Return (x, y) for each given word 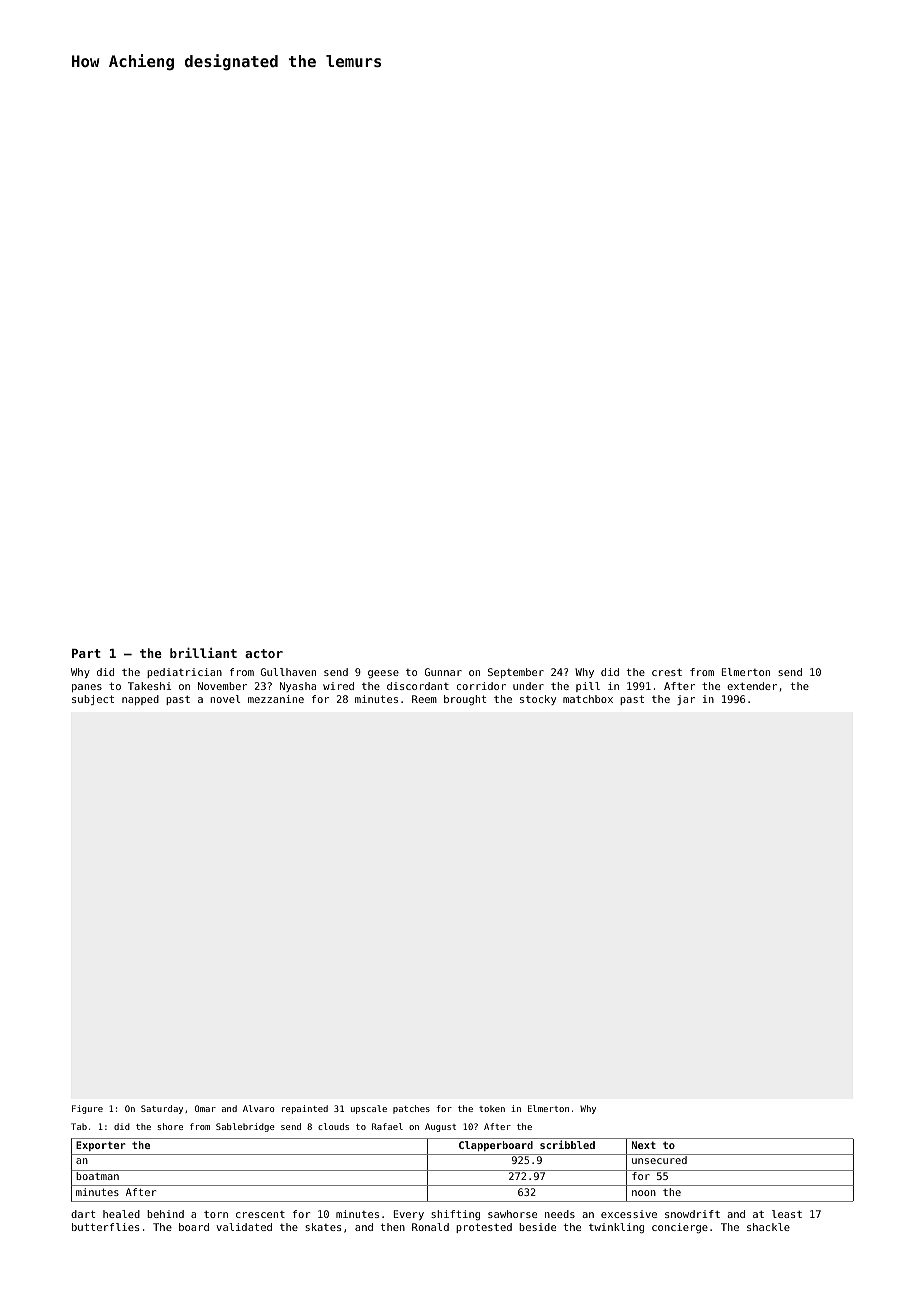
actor (264, 653)
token (492, 1108)
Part (86, 653)
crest (667, 672)
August (440, 1127)
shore (170, 1126)
